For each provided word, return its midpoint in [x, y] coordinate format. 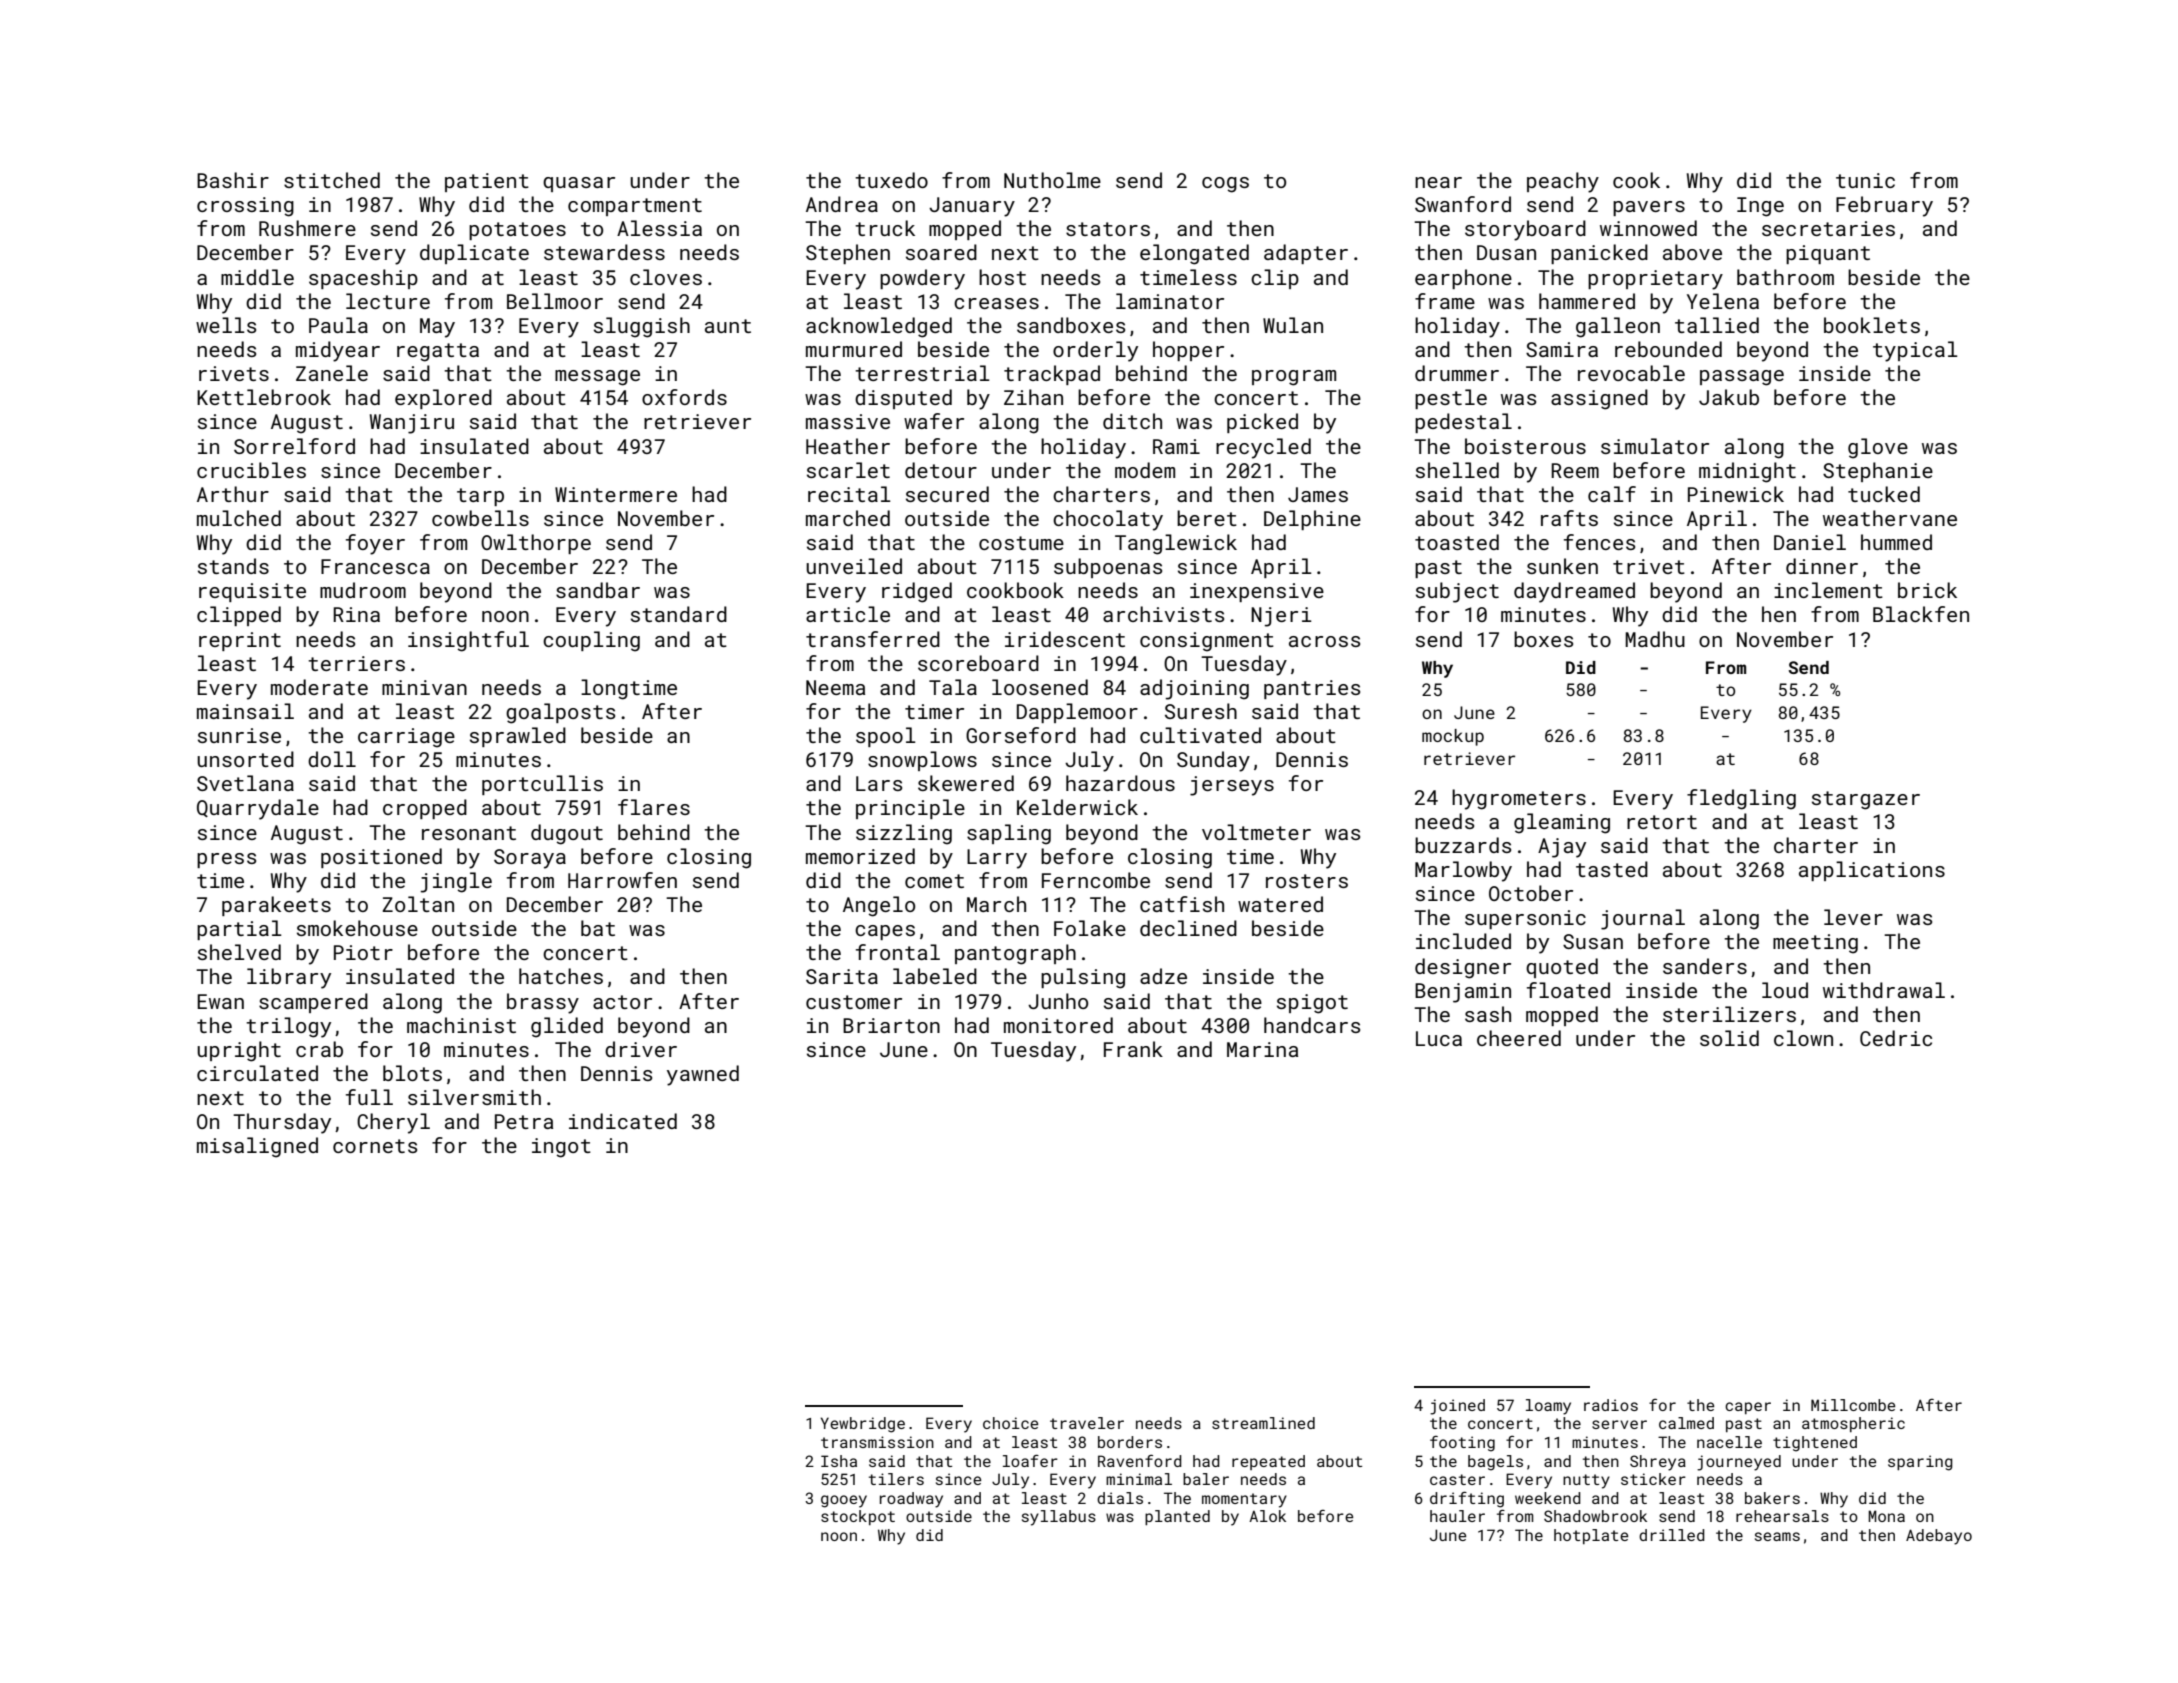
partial [239, 930]
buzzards [1463, 845]
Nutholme [1052, 180]
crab [319, 1049]
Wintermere [616, 494]
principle [910, 809]
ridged [917, 592]
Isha [839, 1461]
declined [1188, 928]
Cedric [1896, 1038]
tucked [1884, 494]
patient [487, 182]
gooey [844, 1501]
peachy [1563, 182]
